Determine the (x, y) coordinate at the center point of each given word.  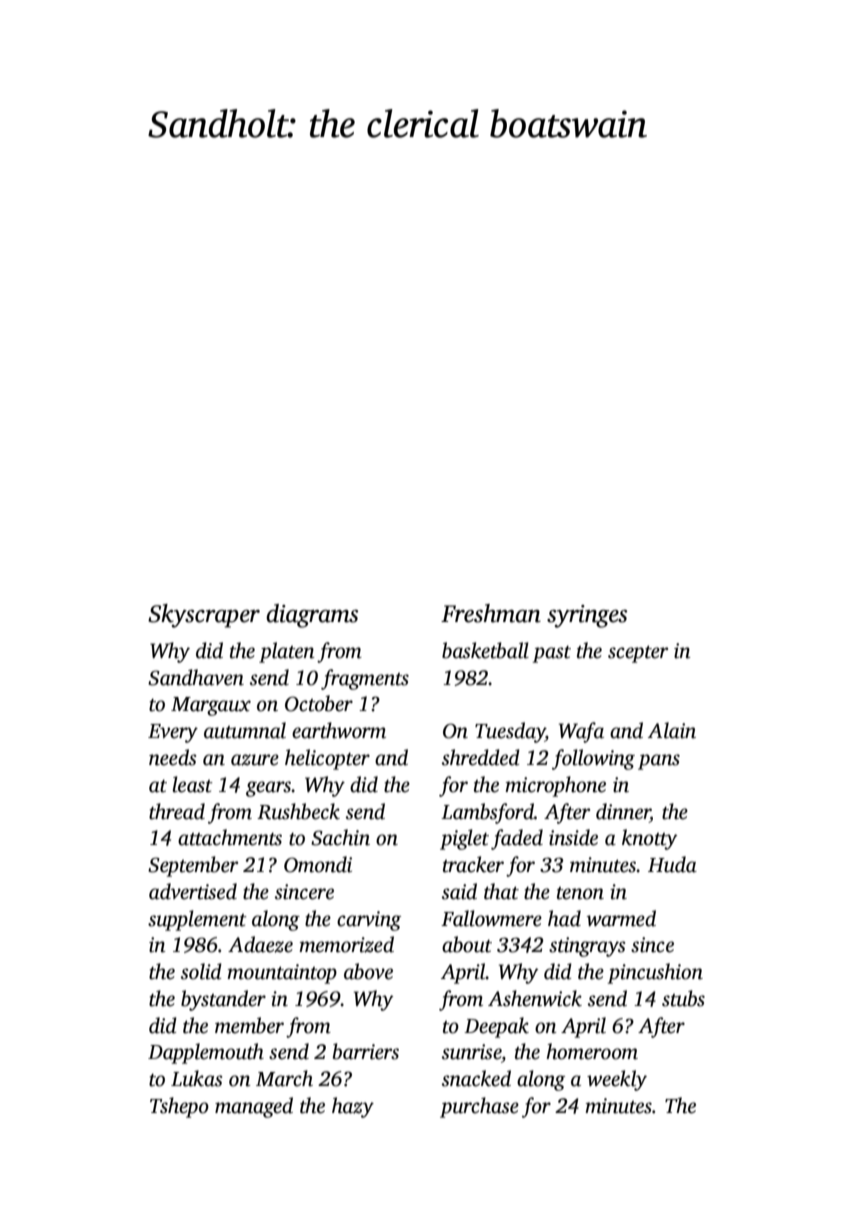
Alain (672, 730)
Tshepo (179, 1107)
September (193, 866)
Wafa (581, 732)
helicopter (327, 759)
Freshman (491, 613)
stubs (683, 998)
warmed (621, 918)
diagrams (312, 616)
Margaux (211, 706)
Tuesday (510, 732)
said (459, 891)
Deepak (496, 1027)
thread (177, 811)
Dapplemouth (206, 1053)
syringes (587, 616)
